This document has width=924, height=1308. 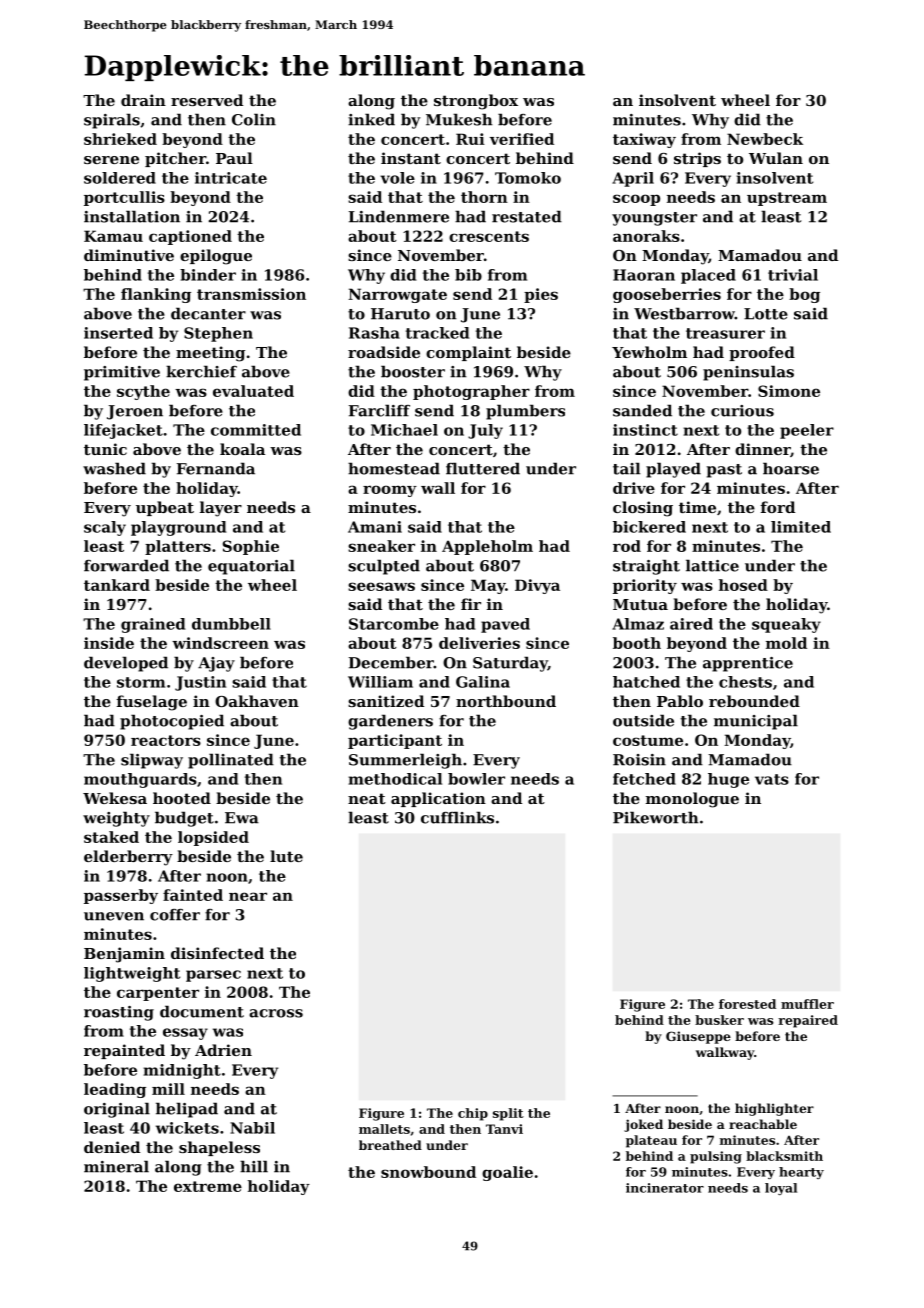 I want to click on across, so click(x=276, y=1013).
